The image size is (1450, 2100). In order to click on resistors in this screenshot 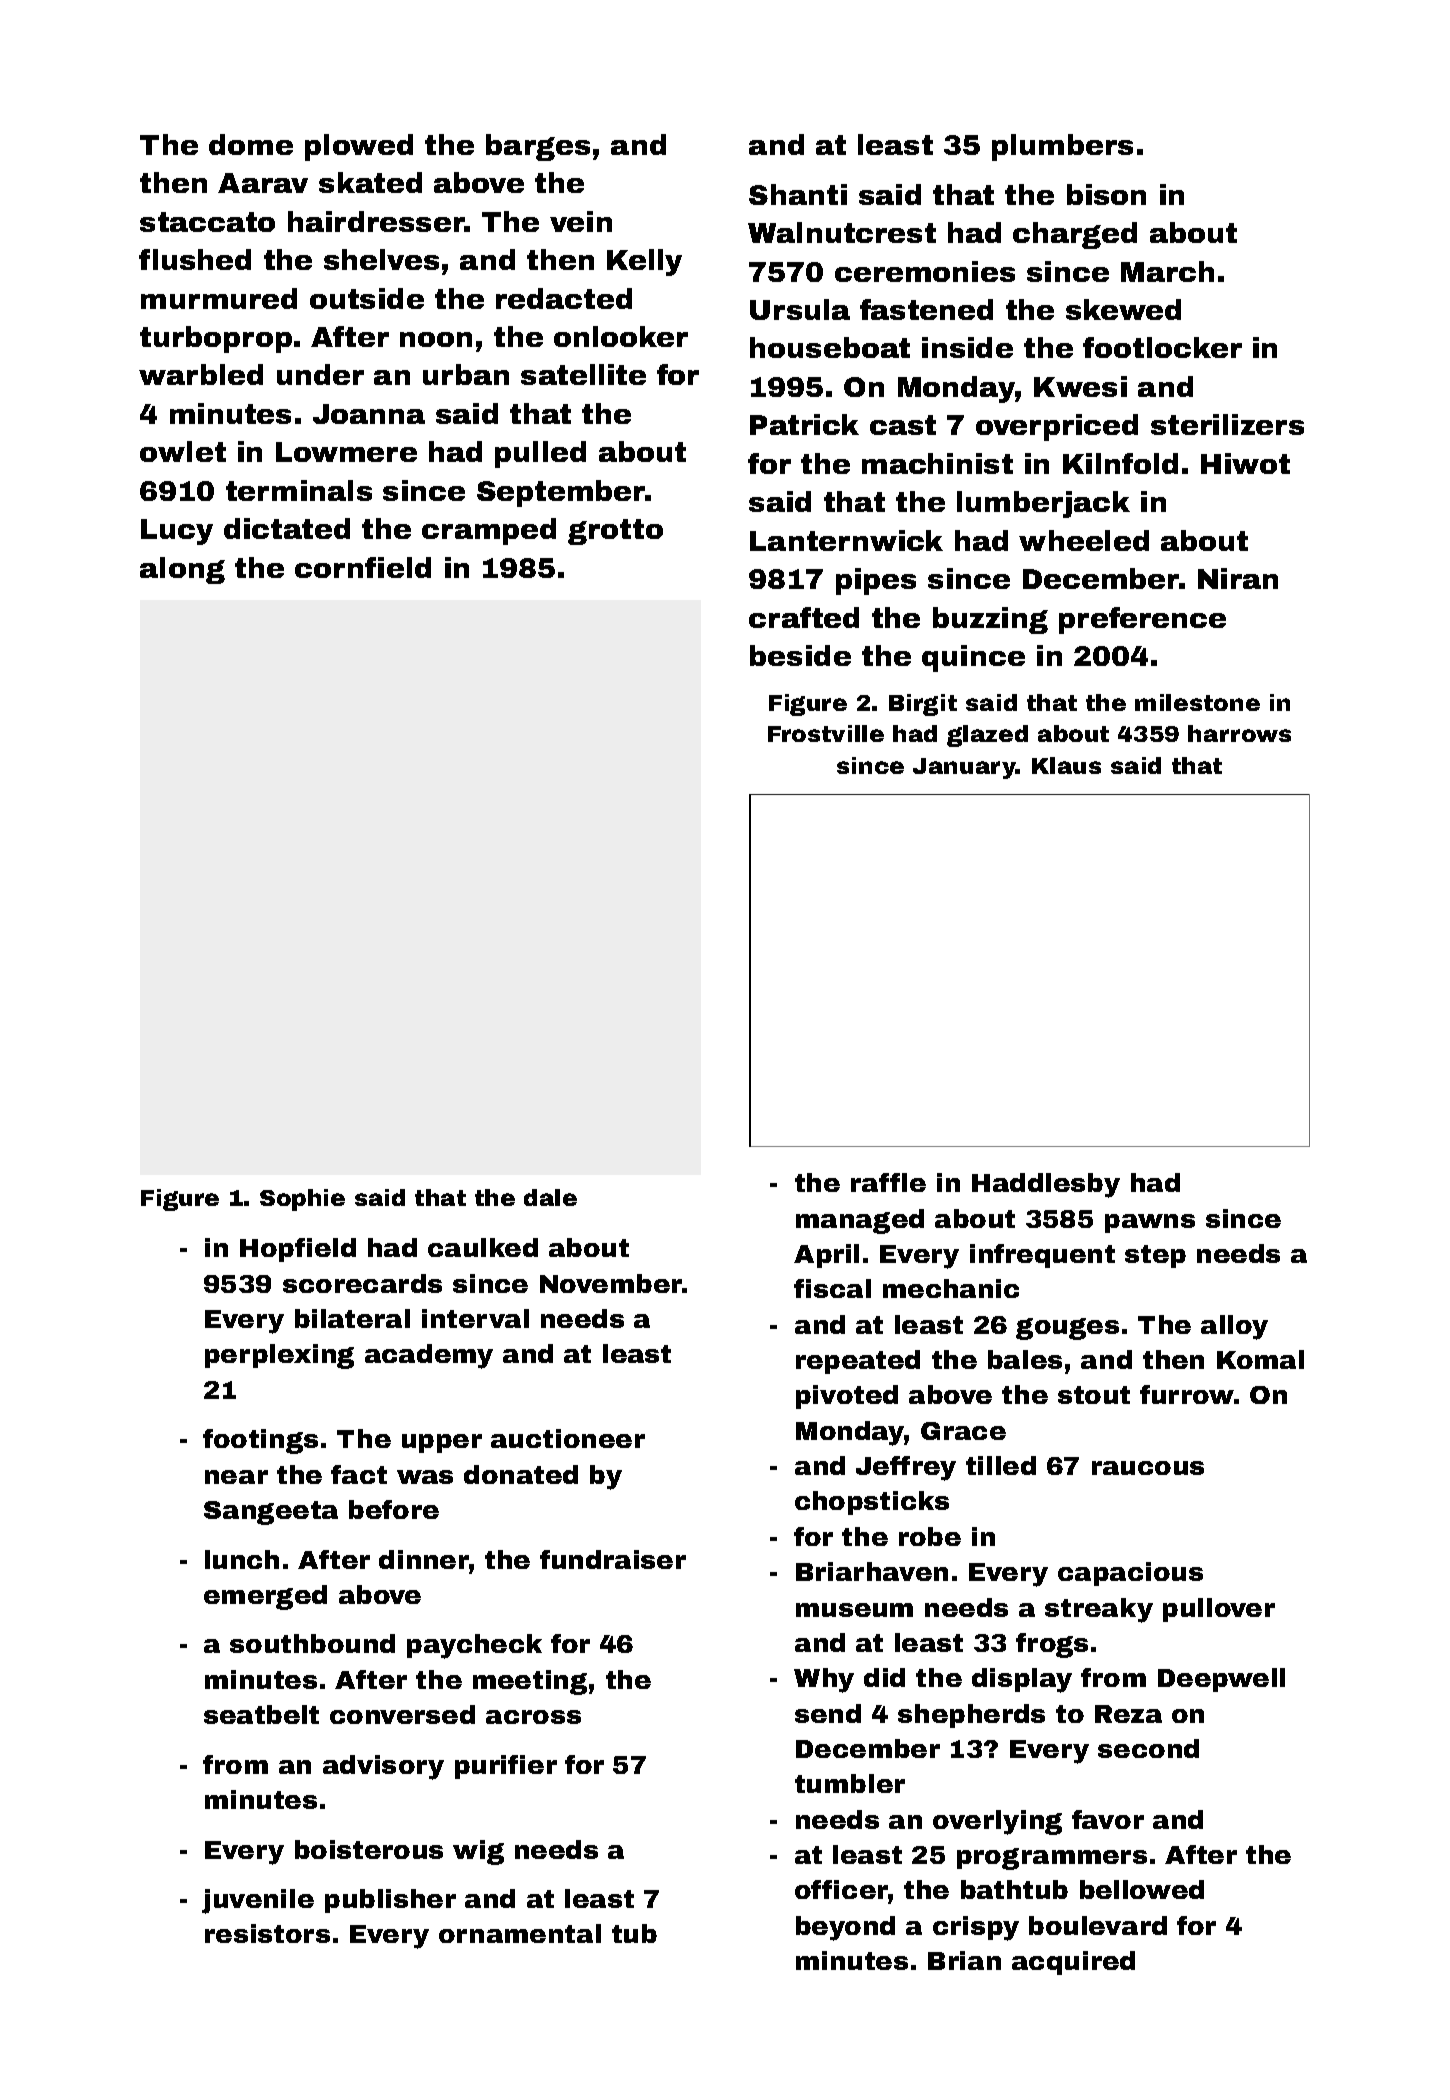, I will do `click(267, 1933)`.
